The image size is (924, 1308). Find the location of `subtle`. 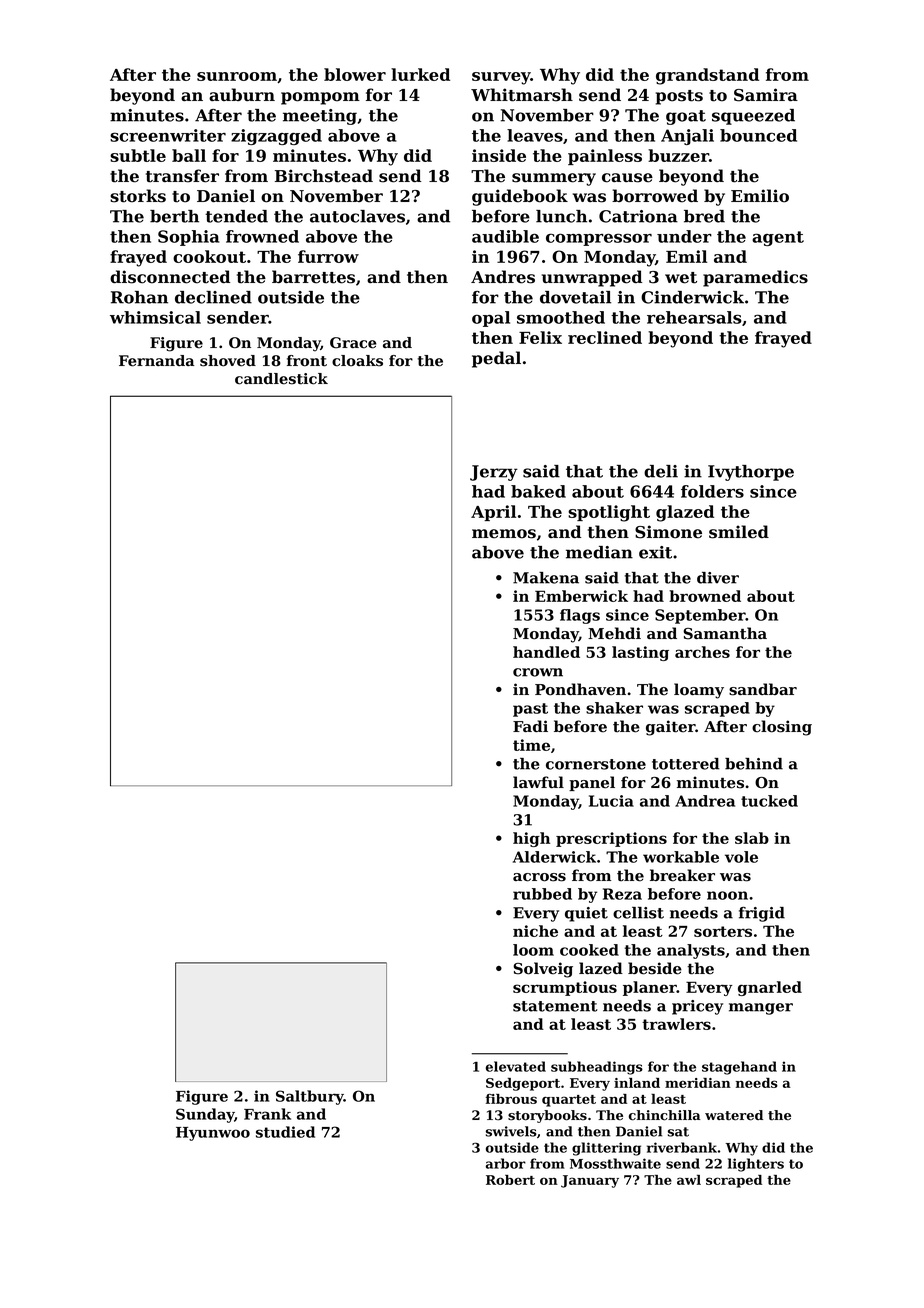

subtle is located at coordinates (138, 155).
